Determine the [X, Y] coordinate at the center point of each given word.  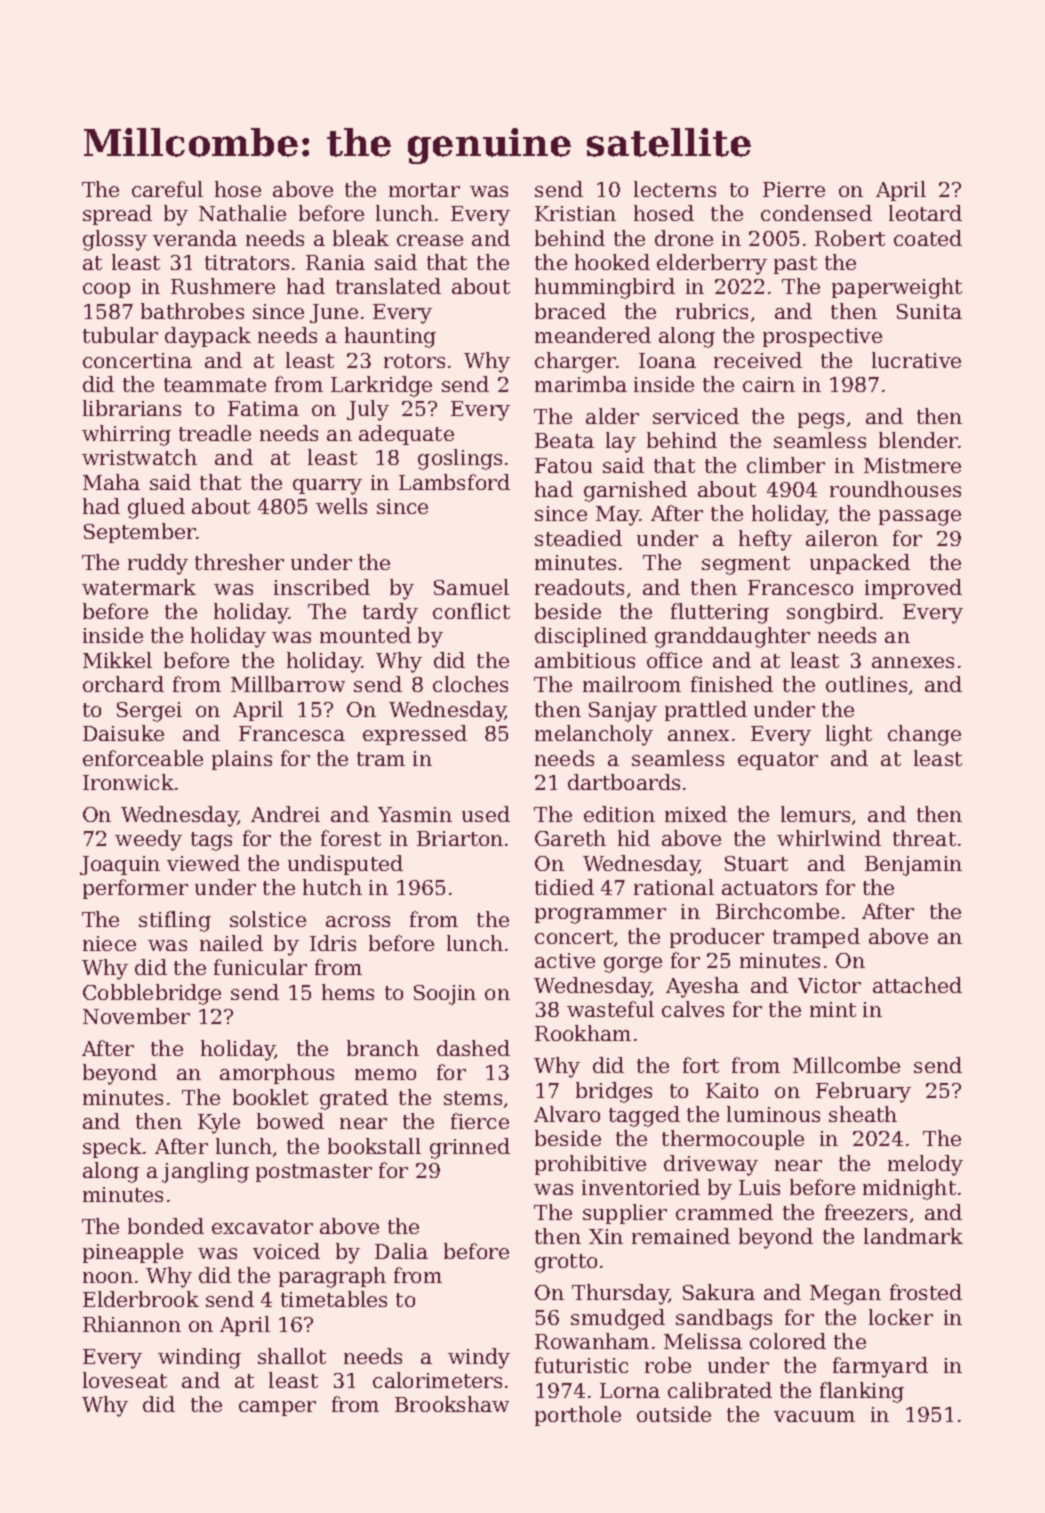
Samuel [471, 587]
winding [199, 1358]
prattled [706, 711]
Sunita [929, 311]
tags [211, 841]
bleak [361, 238]
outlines [866, 684]
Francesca [292, 733]
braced [570, 311]
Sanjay [623, 712]
